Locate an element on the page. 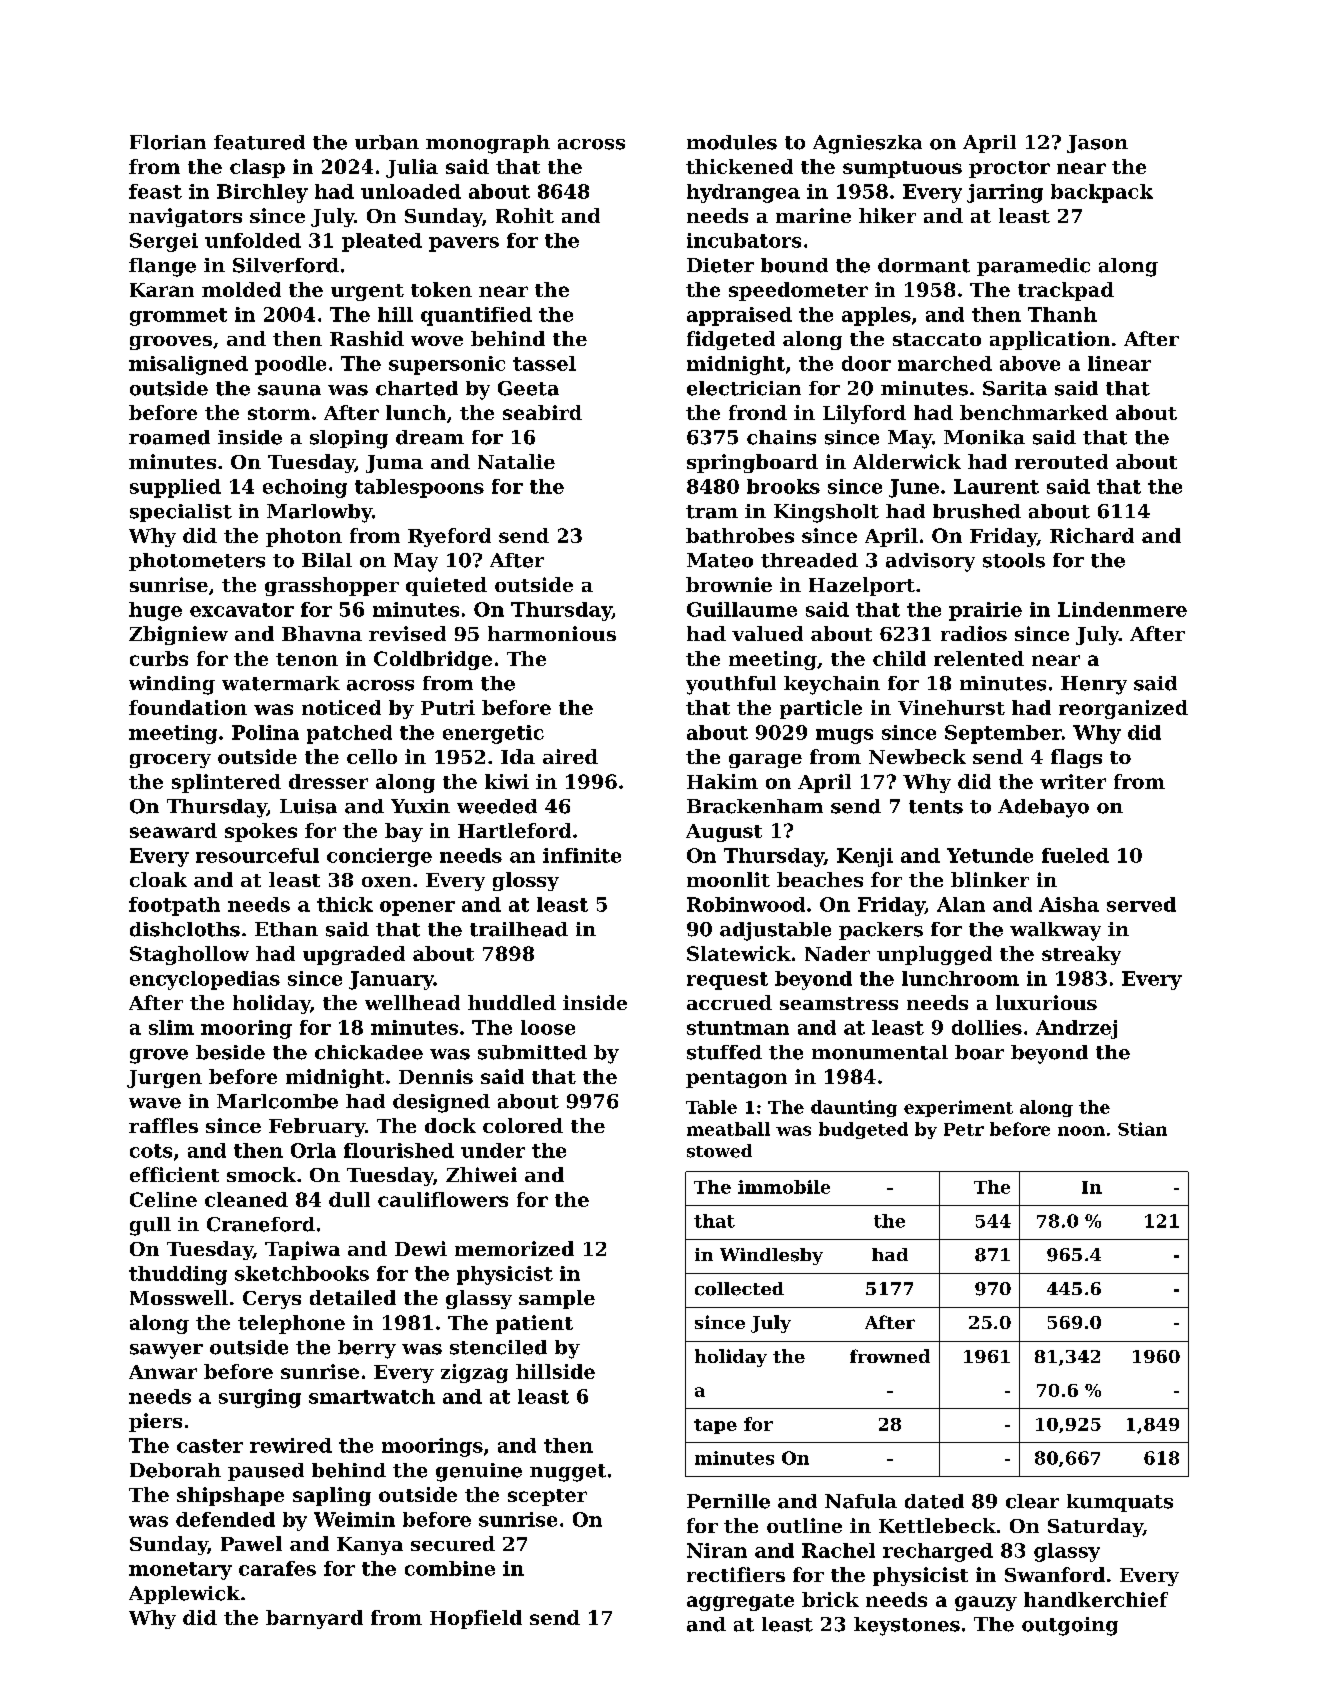 This document has width=1317, height=1704. speedometer is located at coordinates (798, 291).
